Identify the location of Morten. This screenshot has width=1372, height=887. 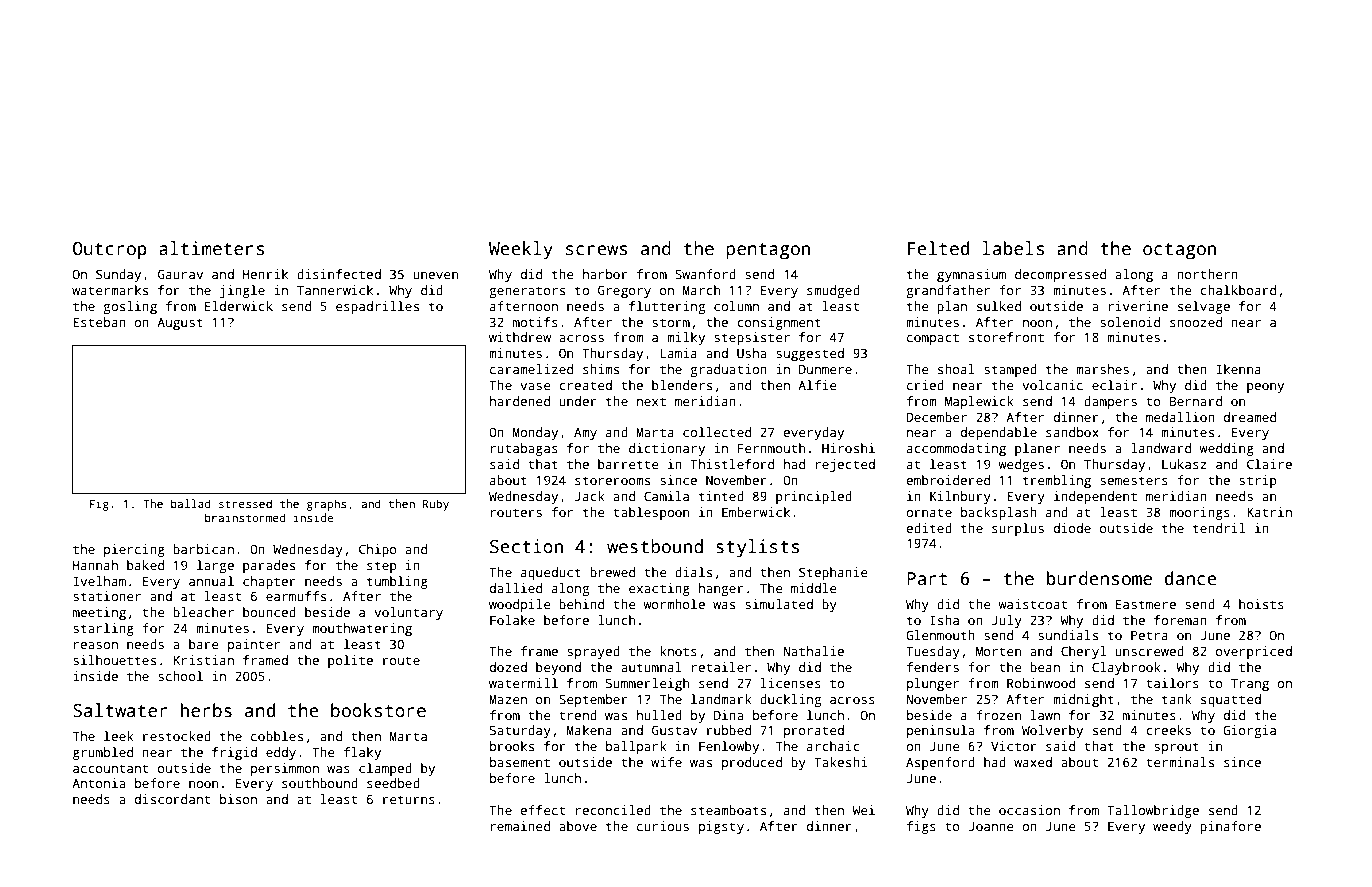
(998, 651).
